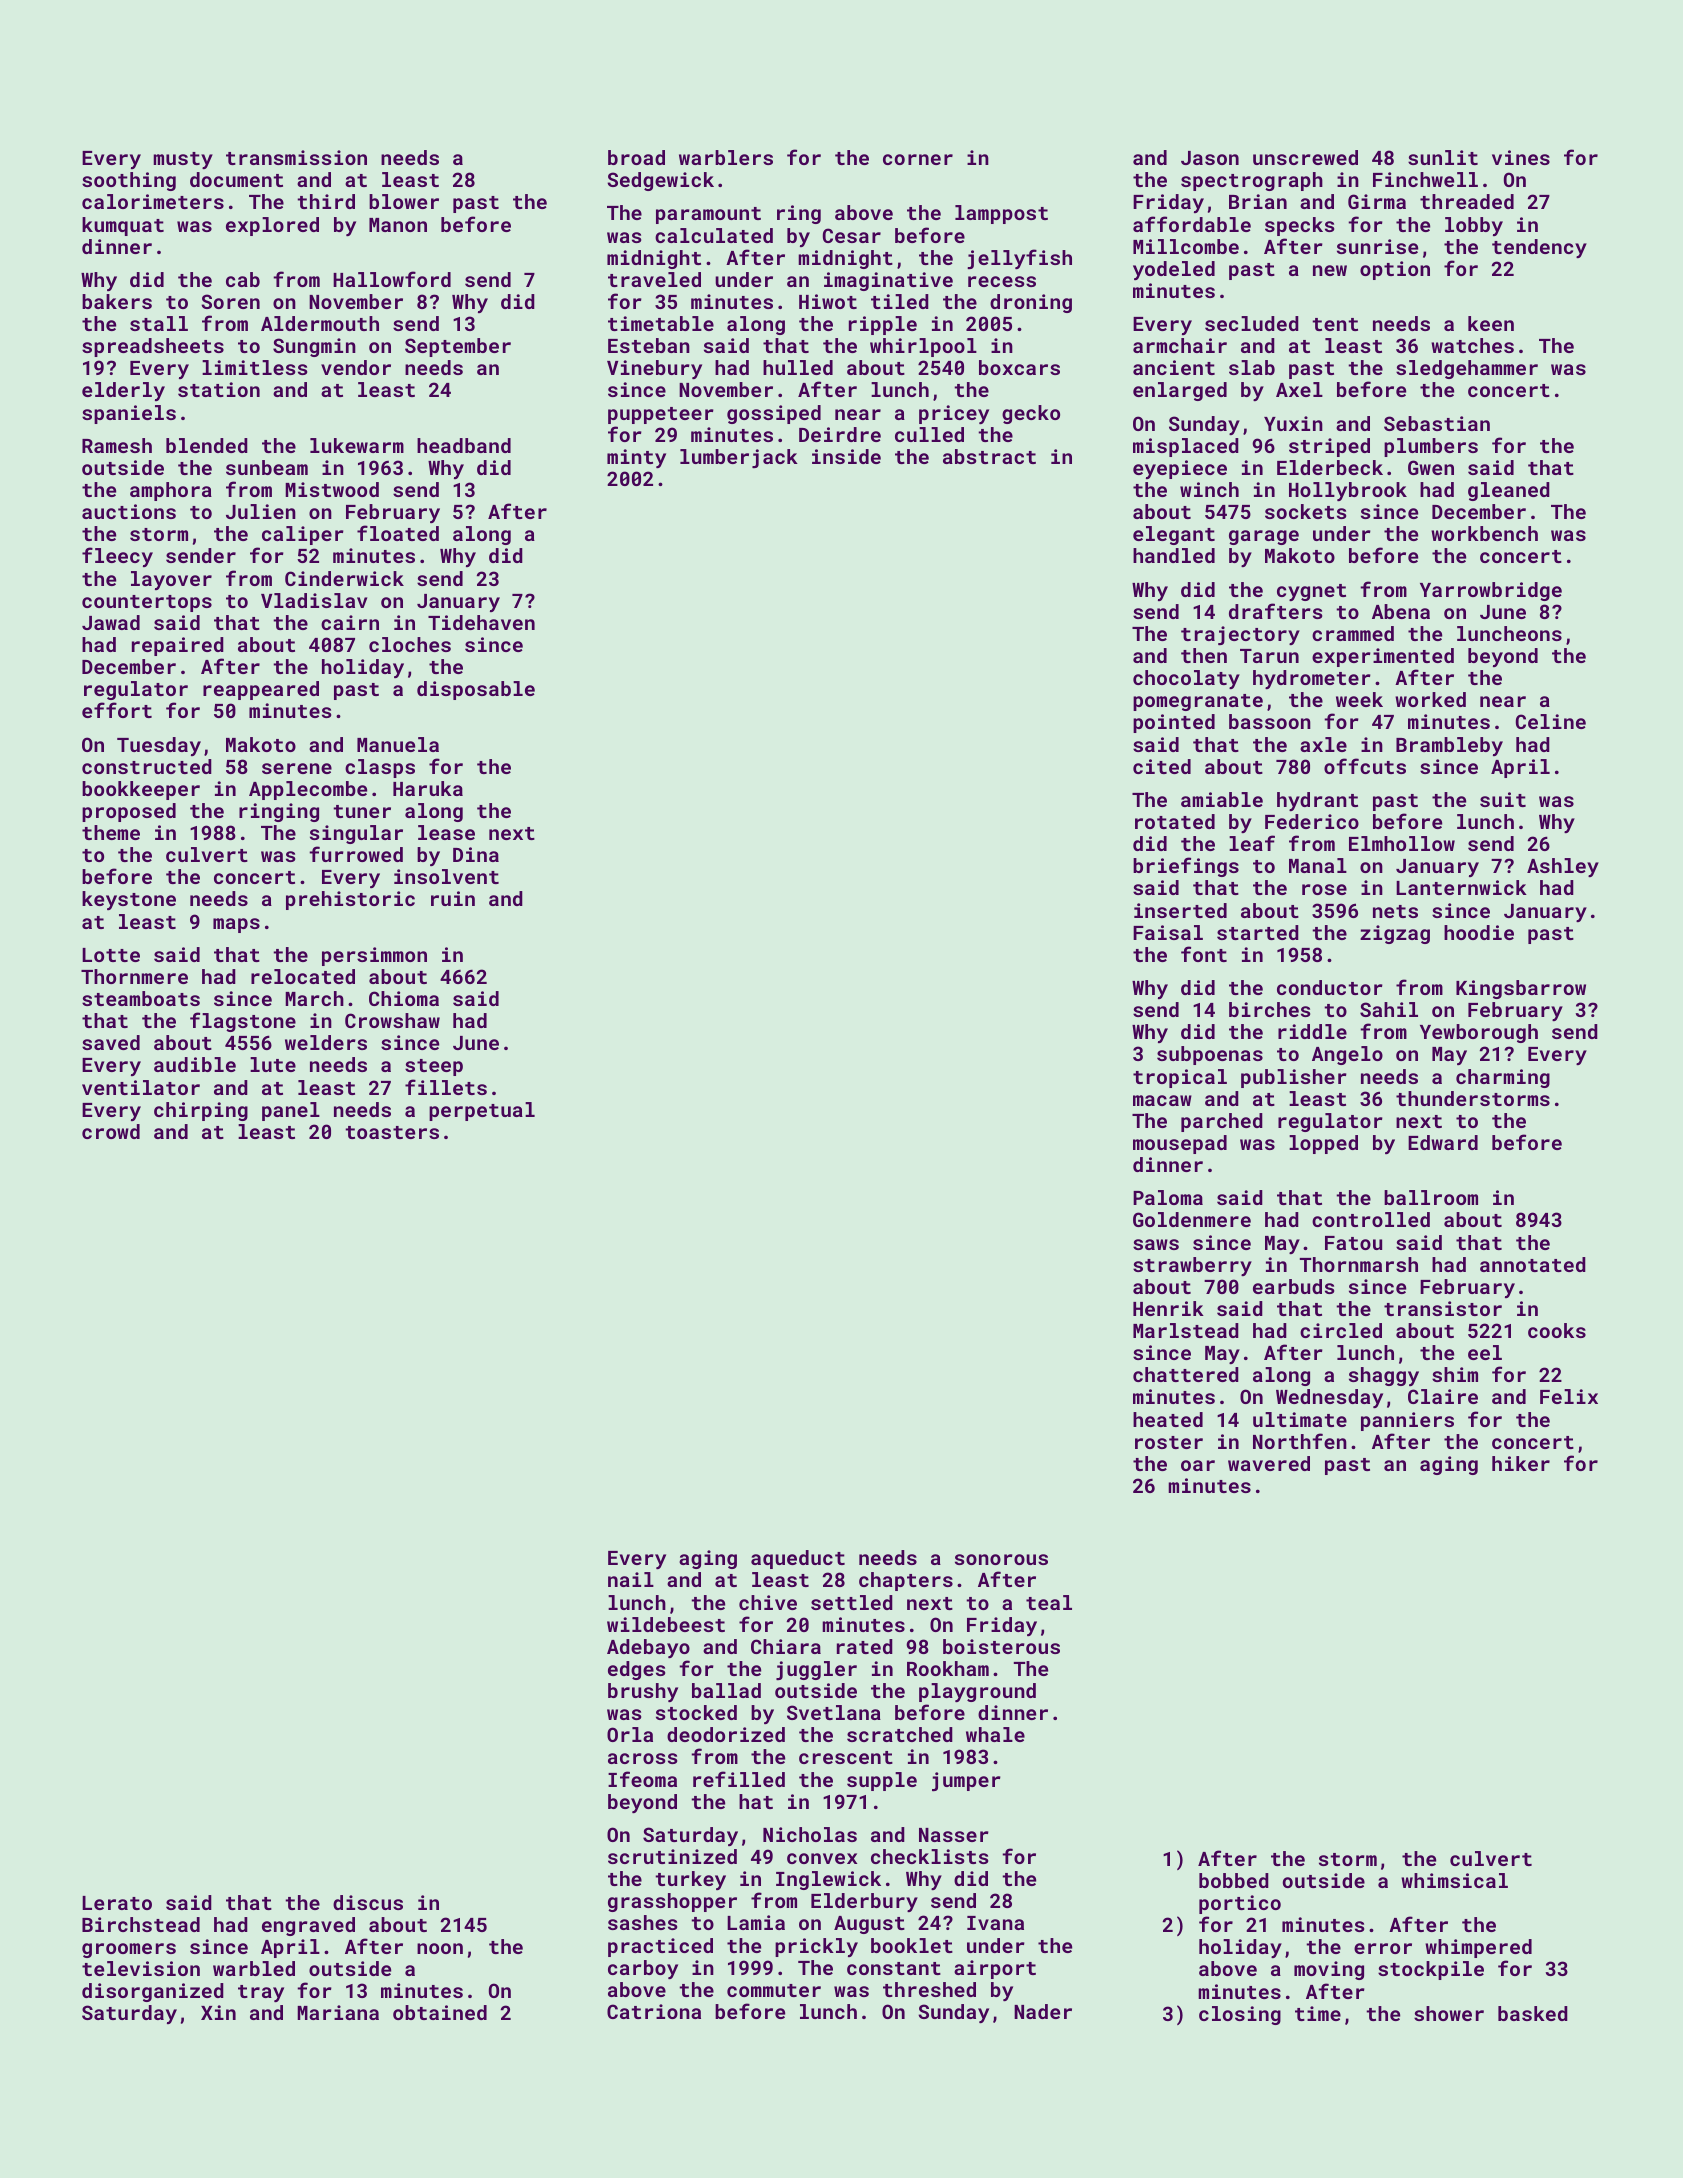 The height and width of the image is (2178, 1683). Describe the element at coordinates (1210, 1055) in the image. I see `subpoenas` at that location.
